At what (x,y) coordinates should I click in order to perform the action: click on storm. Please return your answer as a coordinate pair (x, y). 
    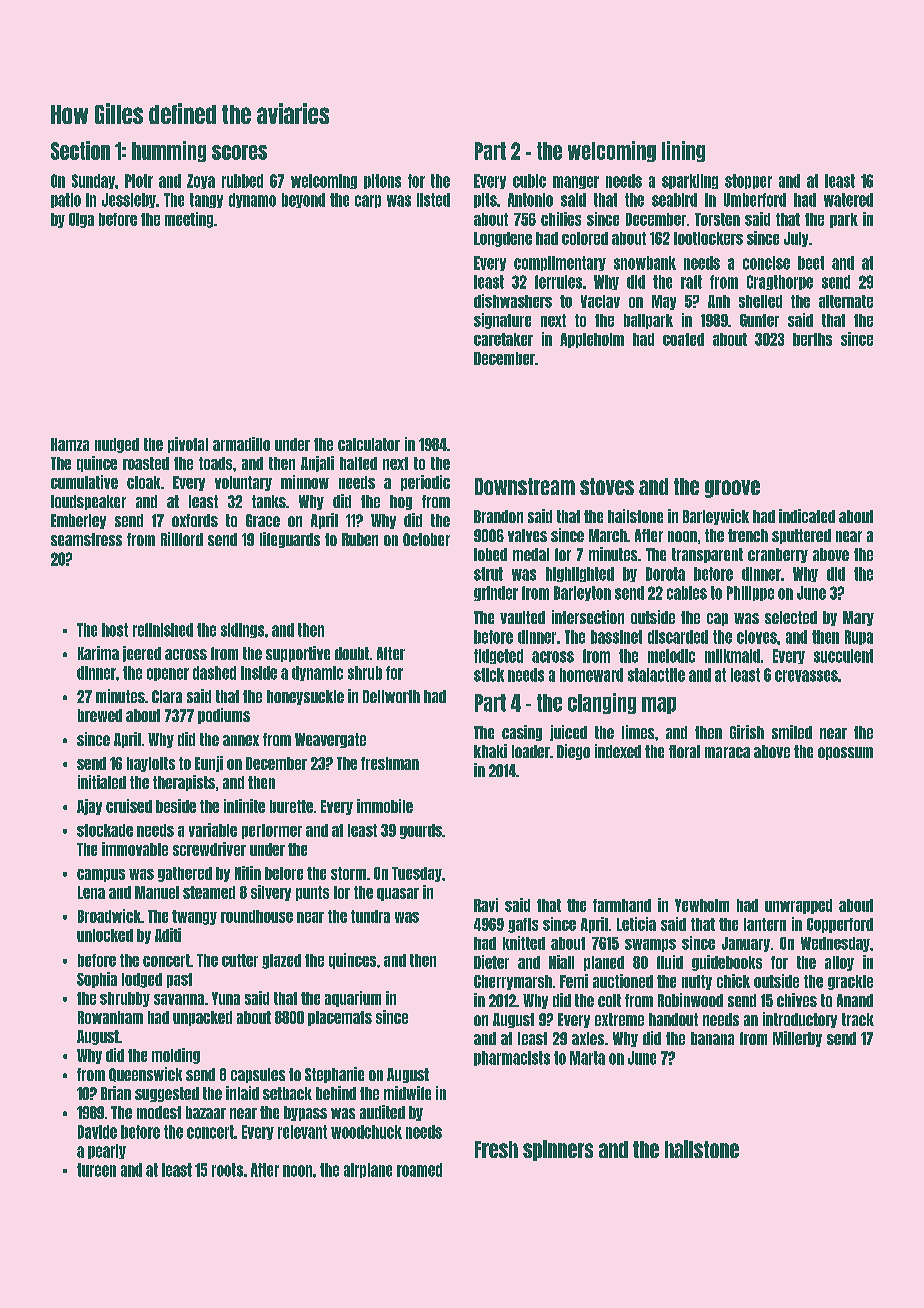
    Looking at the image, I should click on (348, 873).
